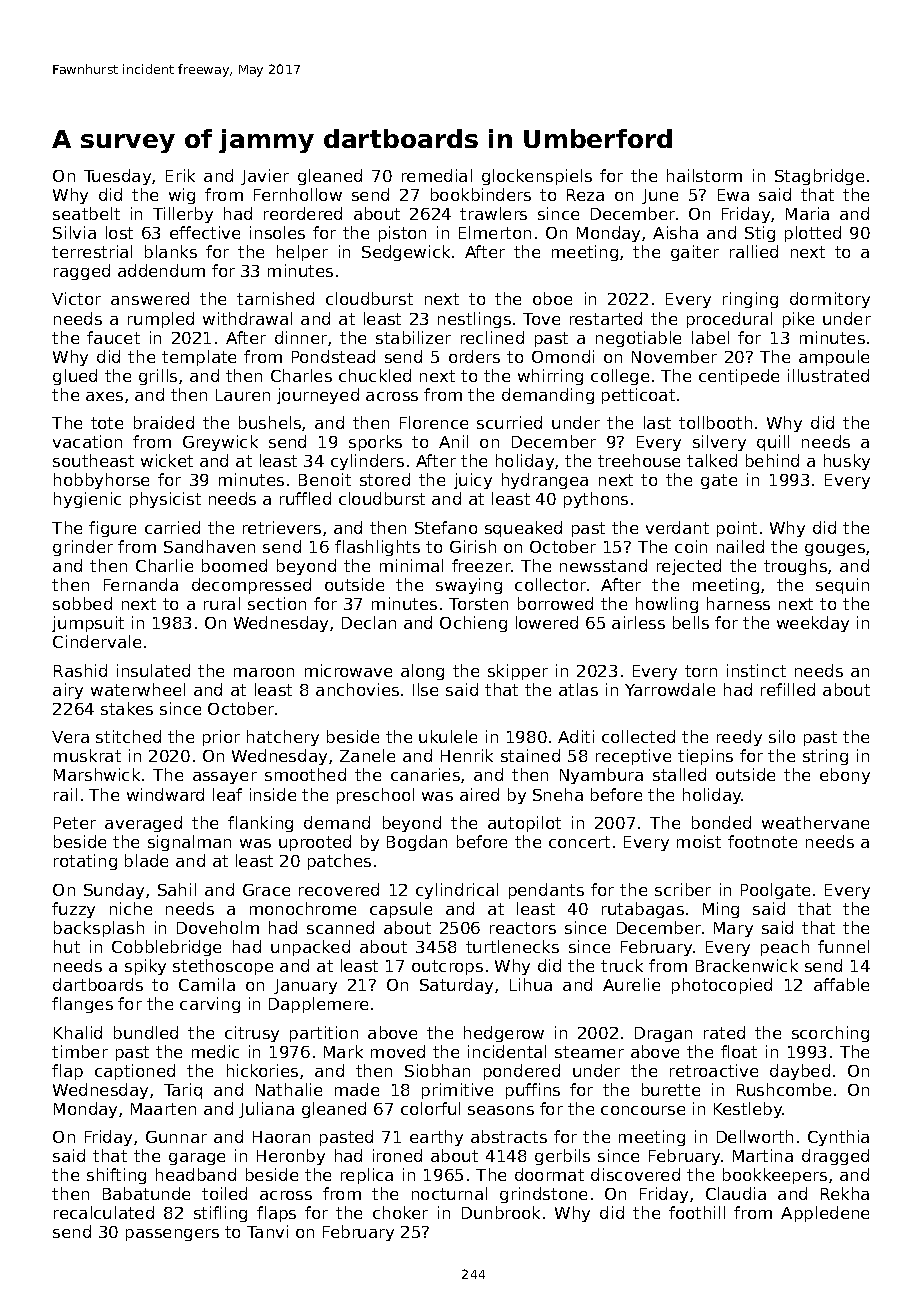 Image resolution: width=924 pixels, height=1308 pixels. What do you see at coordinates (301, 375) in the screenshot?
I see `Charles` at bounding box center [301, 375].
